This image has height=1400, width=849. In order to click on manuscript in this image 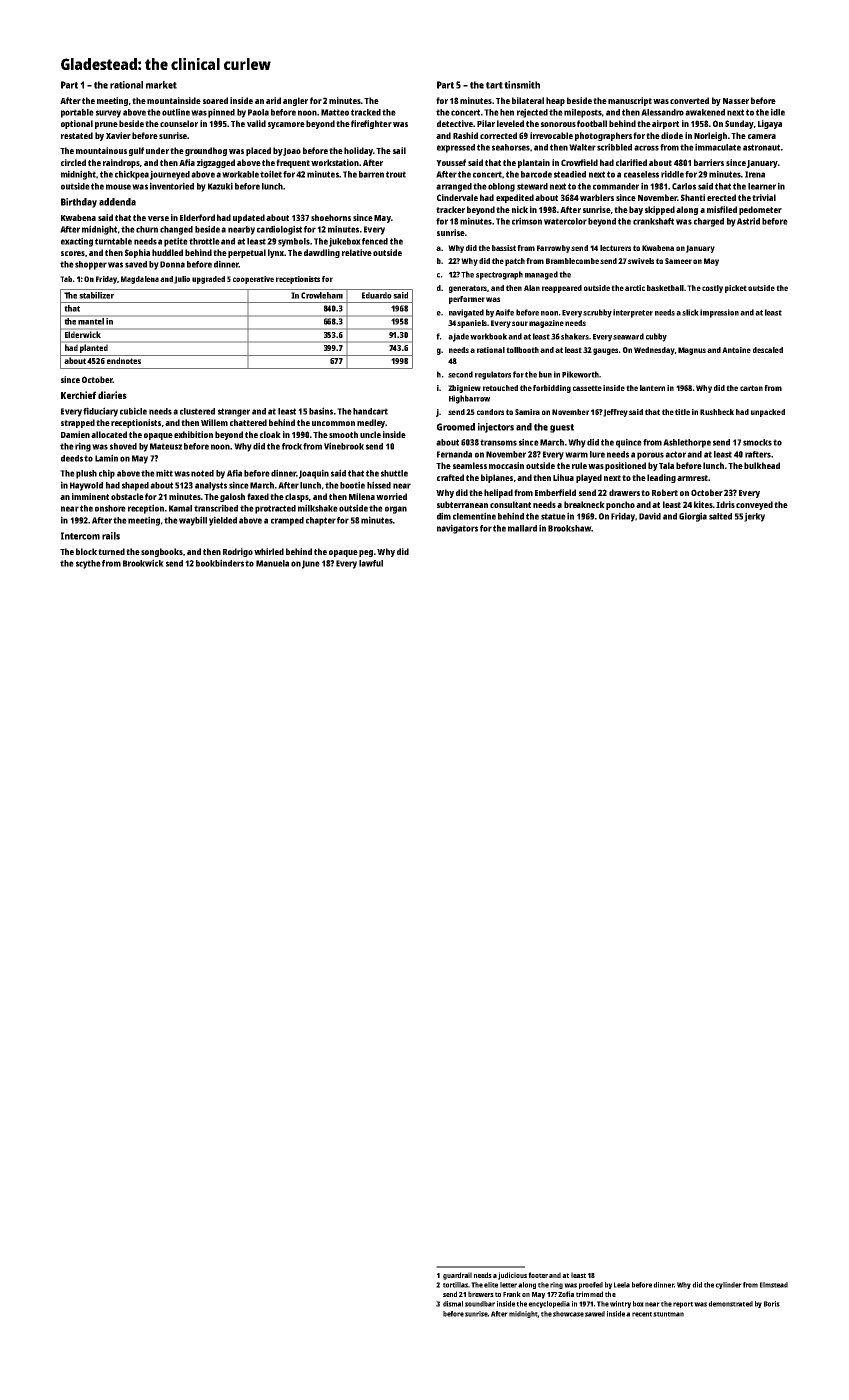, I will do `click(630, 101)`.
